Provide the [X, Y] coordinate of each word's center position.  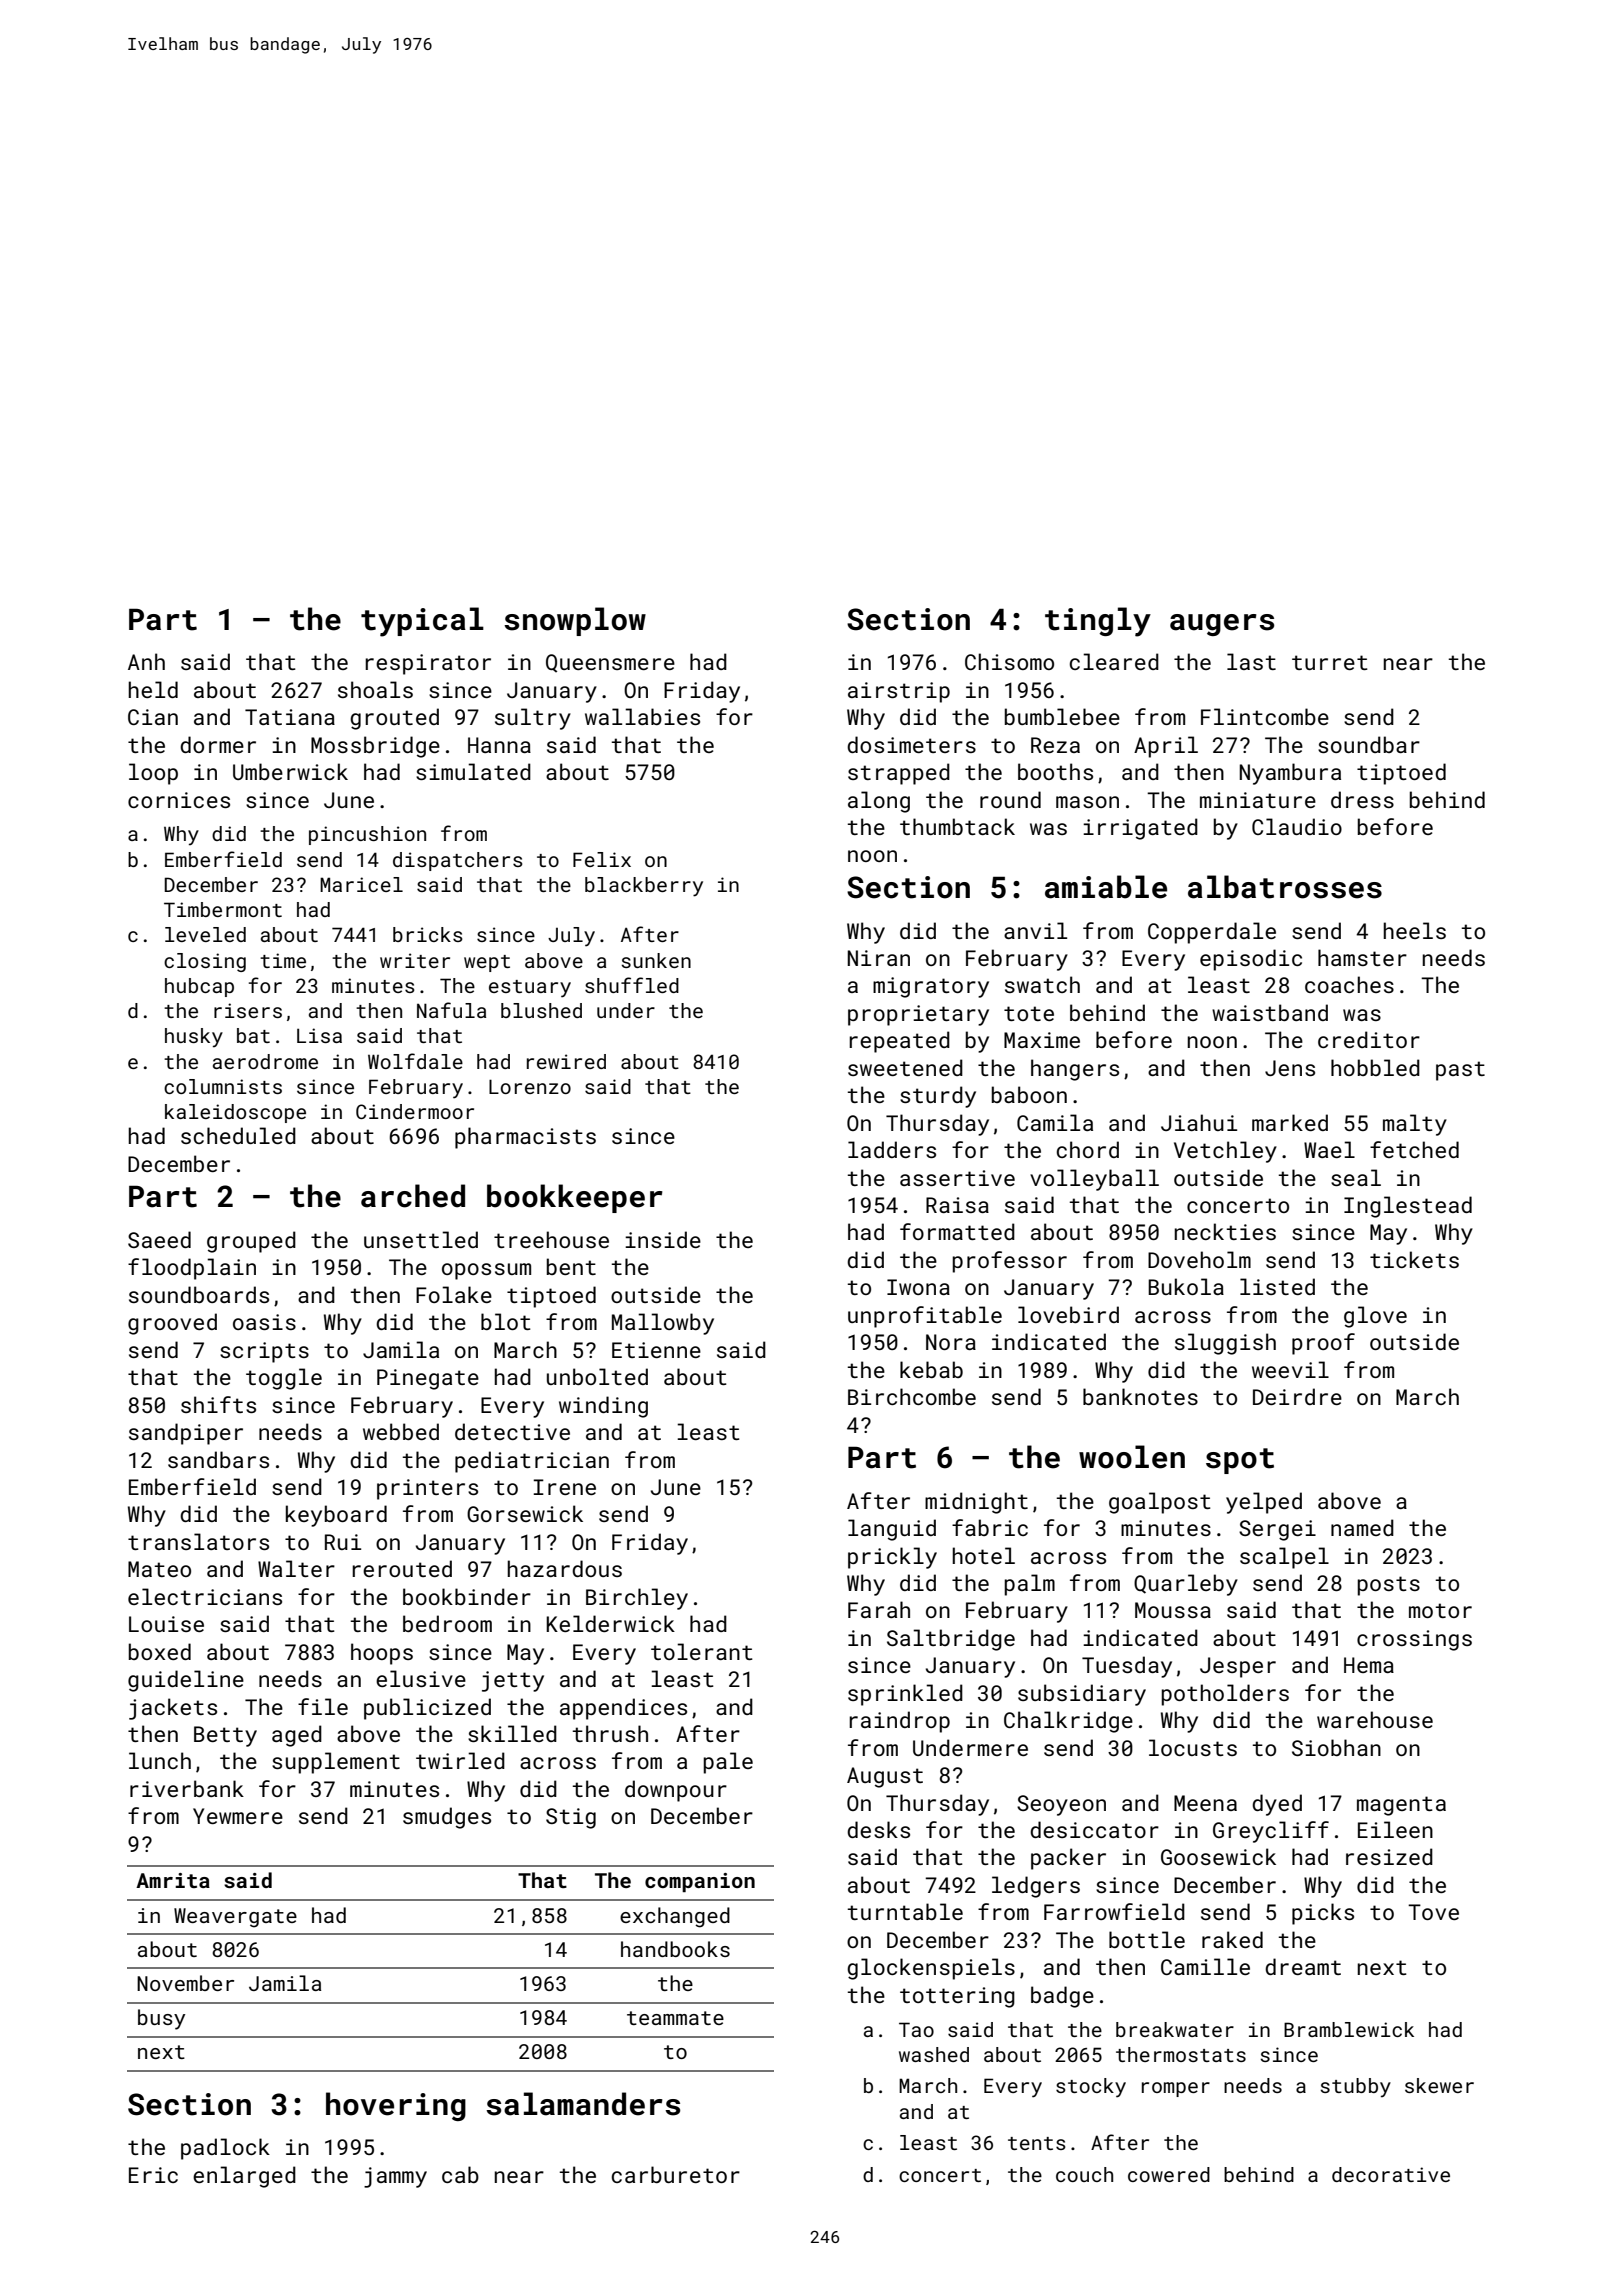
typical [422, 622]
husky [194, 1038]
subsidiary [1082, 1695]
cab [460, 2174]
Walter [296, 1568]
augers [1222, 625]
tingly [1098, 622]
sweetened [905, 1067]
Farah [879, 1609]
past [1460, 1071]
